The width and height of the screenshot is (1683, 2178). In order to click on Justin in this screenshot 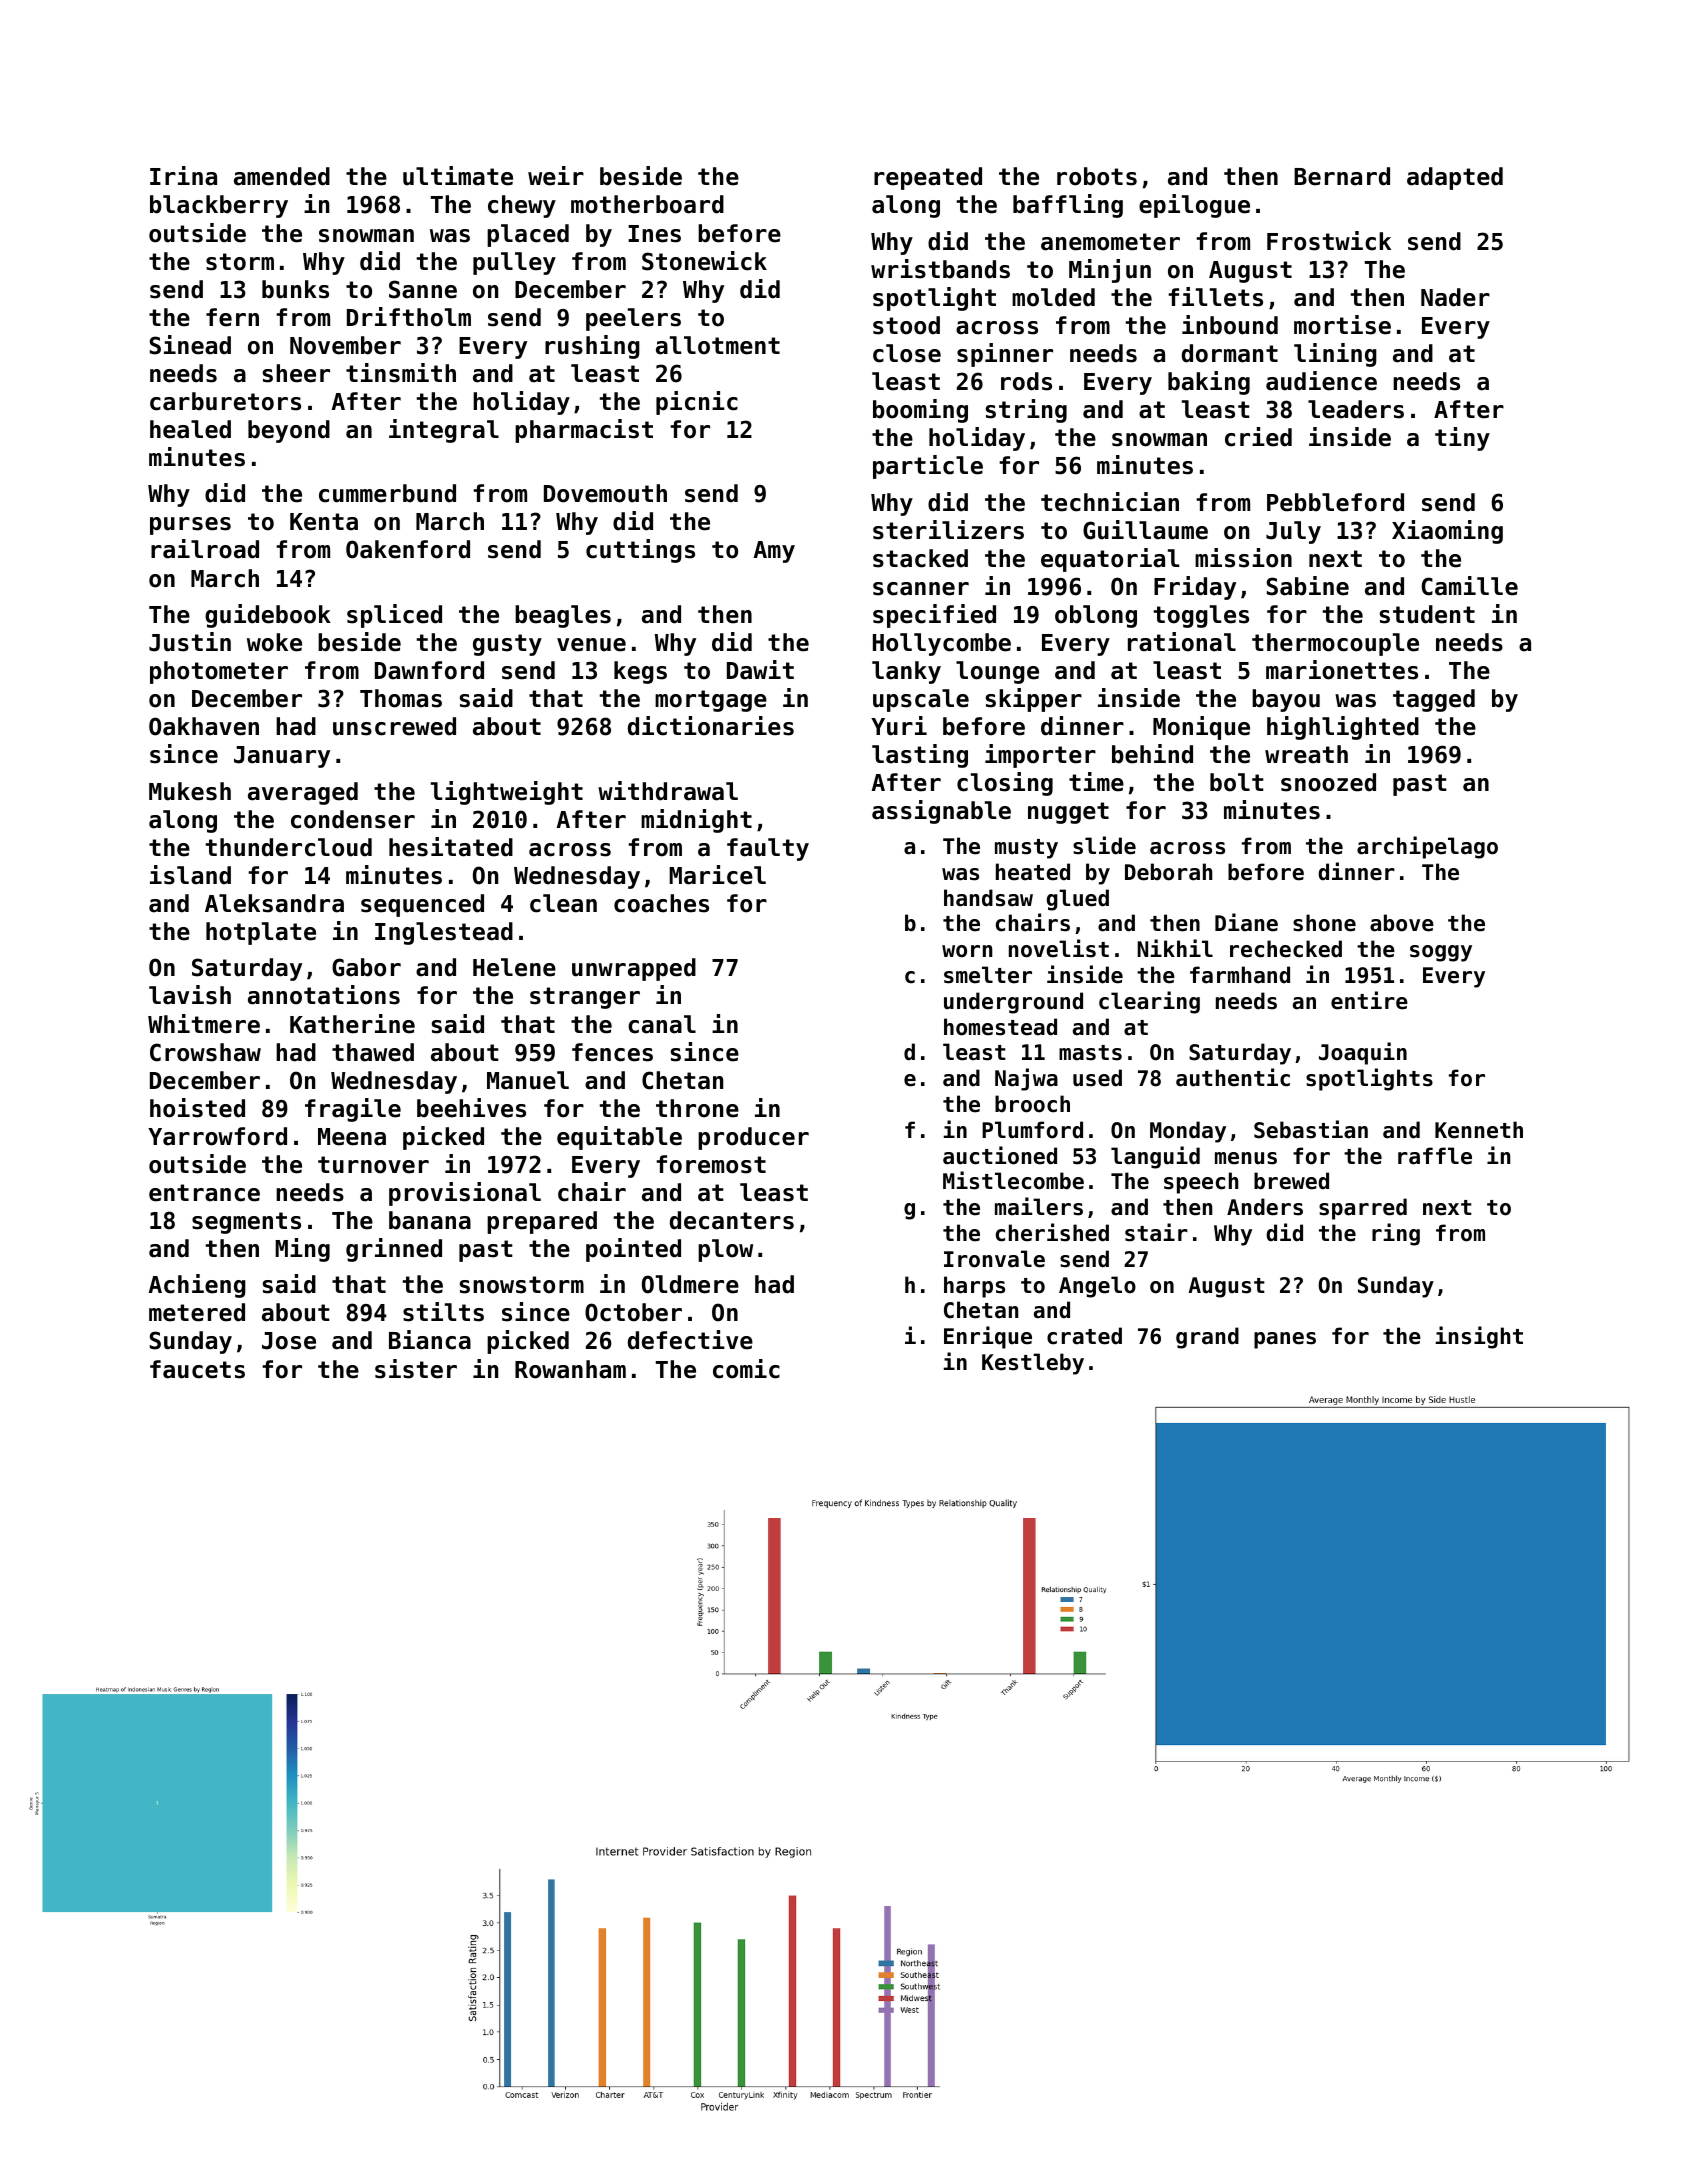, I will do `click(190, 642)`.
